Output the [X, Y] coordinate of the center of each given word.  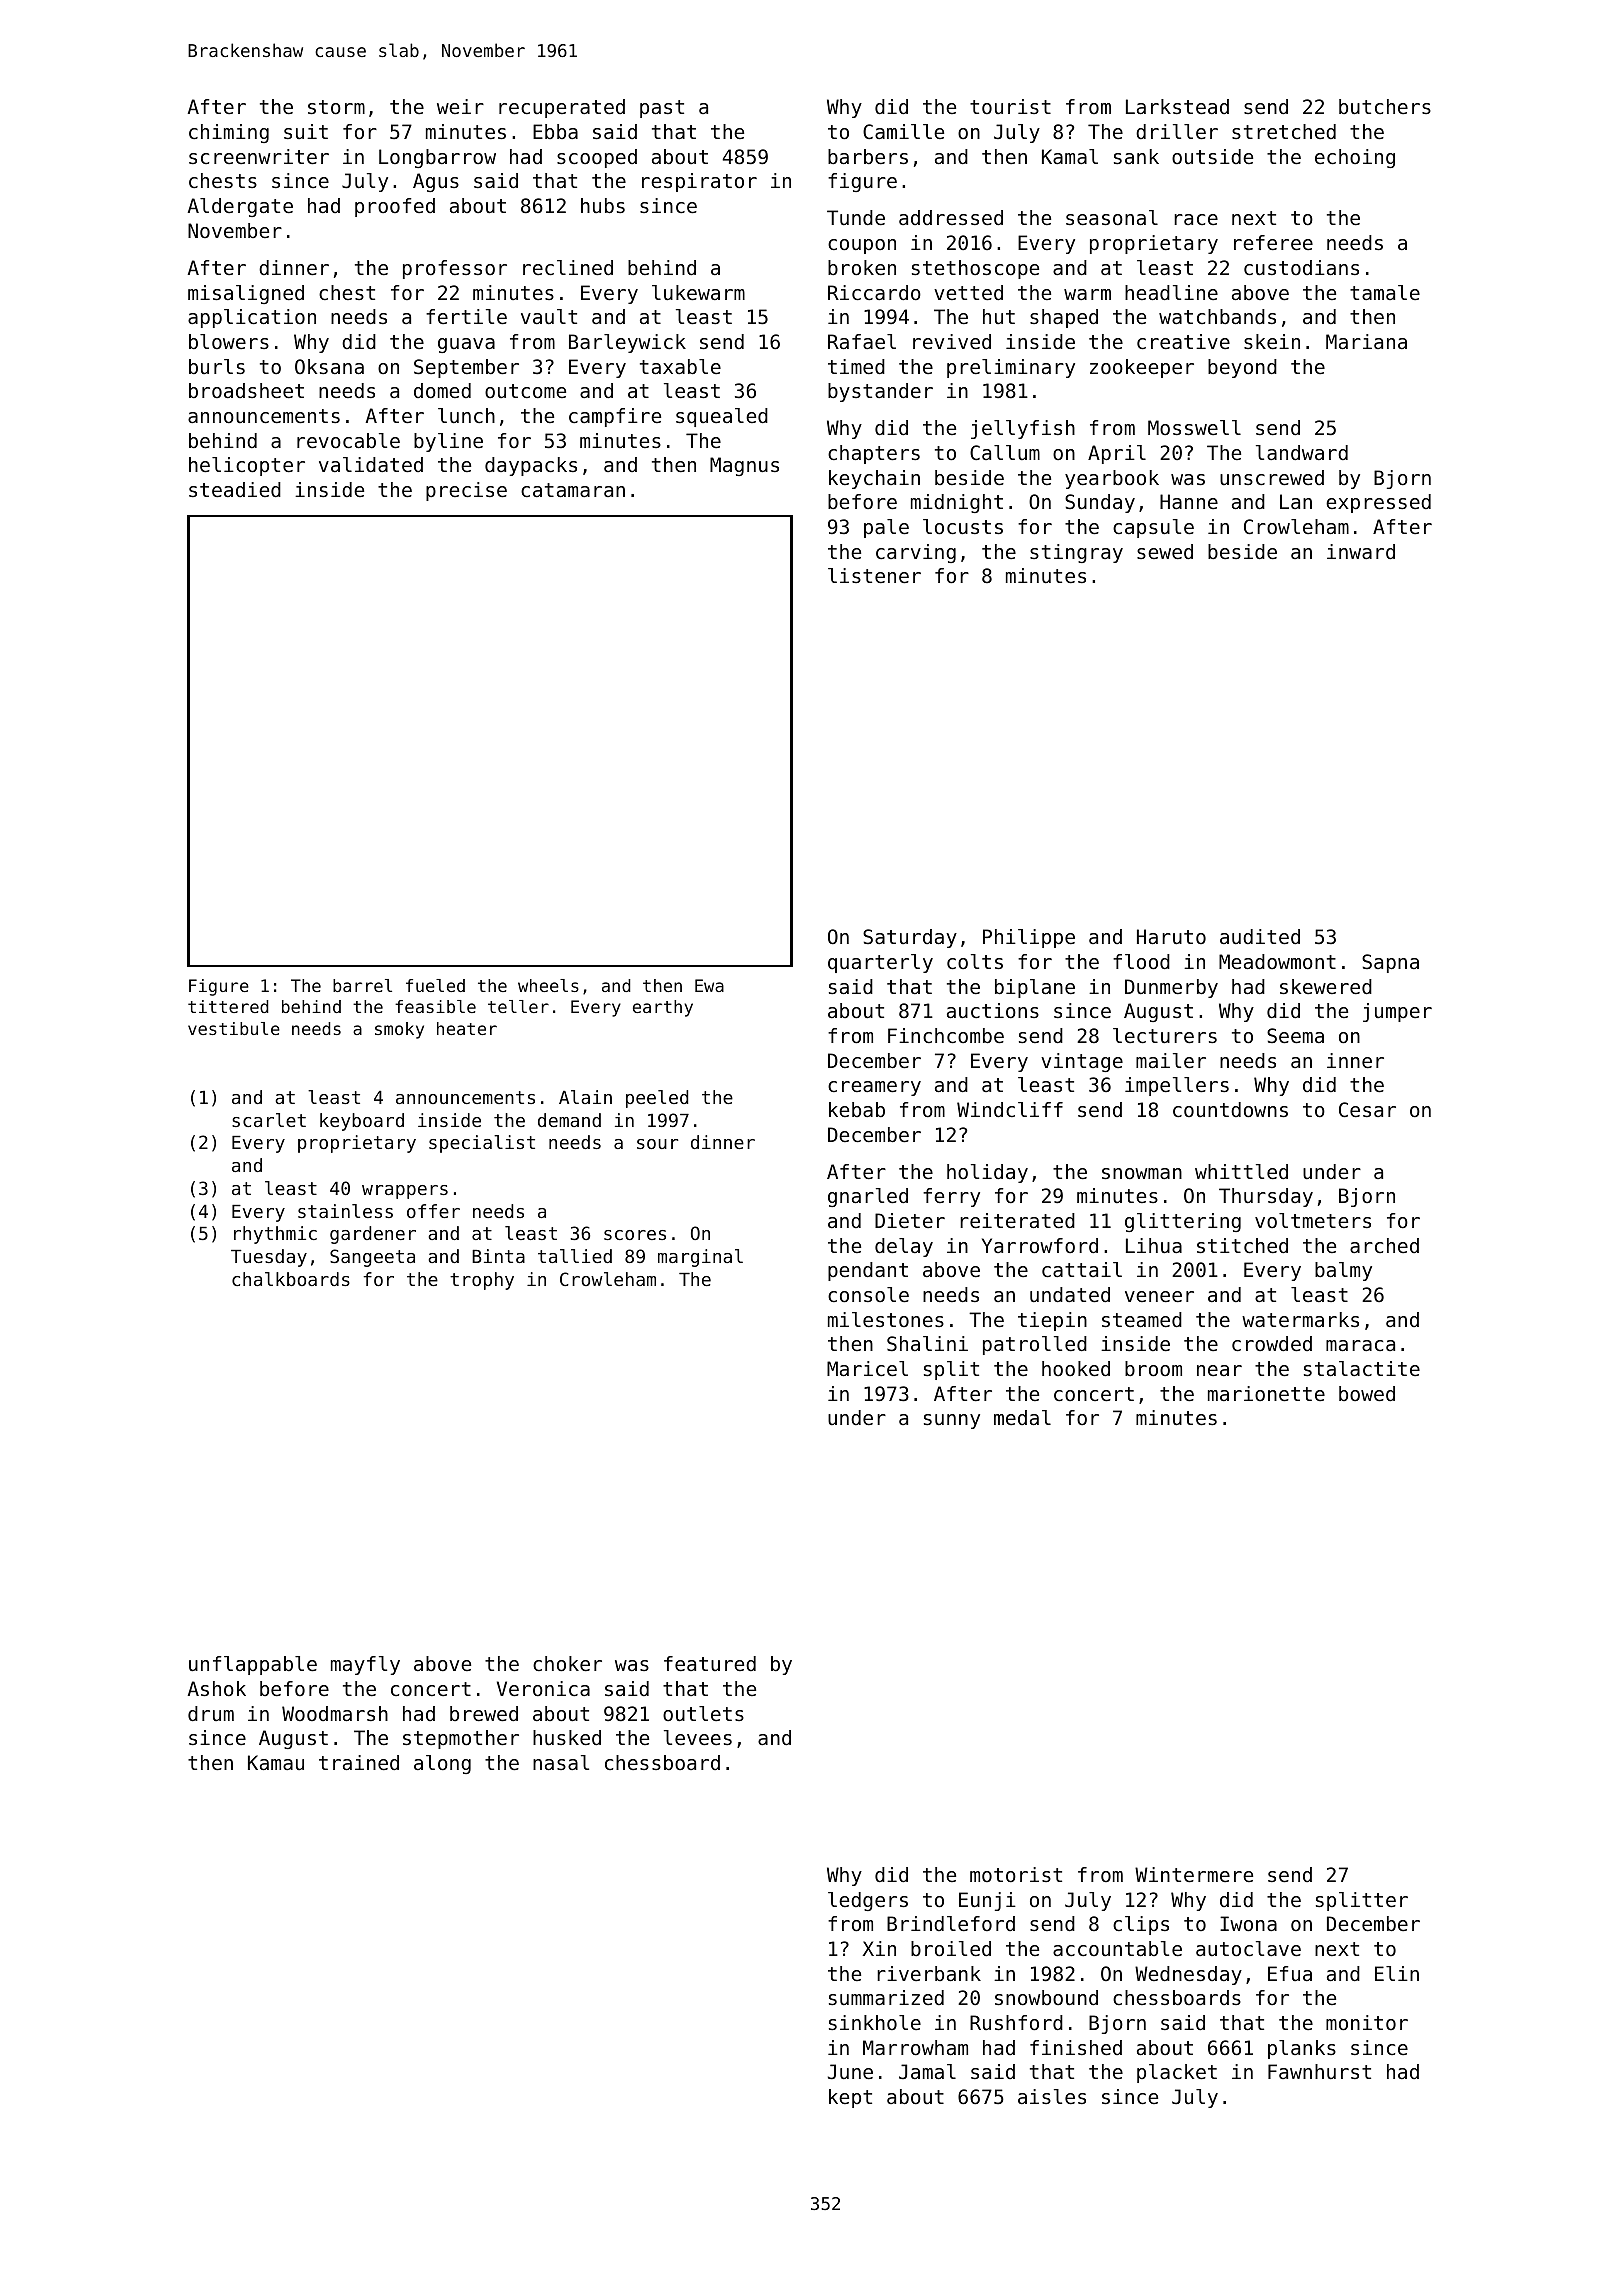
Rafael [862, 342]
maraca [1360, 1346]
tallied [575, 1256]
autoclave [1248, 1949]
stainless [345, 1211]
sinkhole [875, 2023]
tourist [1010, 106]
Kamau [276, 1763]
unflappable [253, 1665]
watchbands [1217, 317]
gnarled [868, 1197]
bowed [1367, 1394]
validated [371, 465]
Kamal [1070, 156]
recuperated [562, 108]
